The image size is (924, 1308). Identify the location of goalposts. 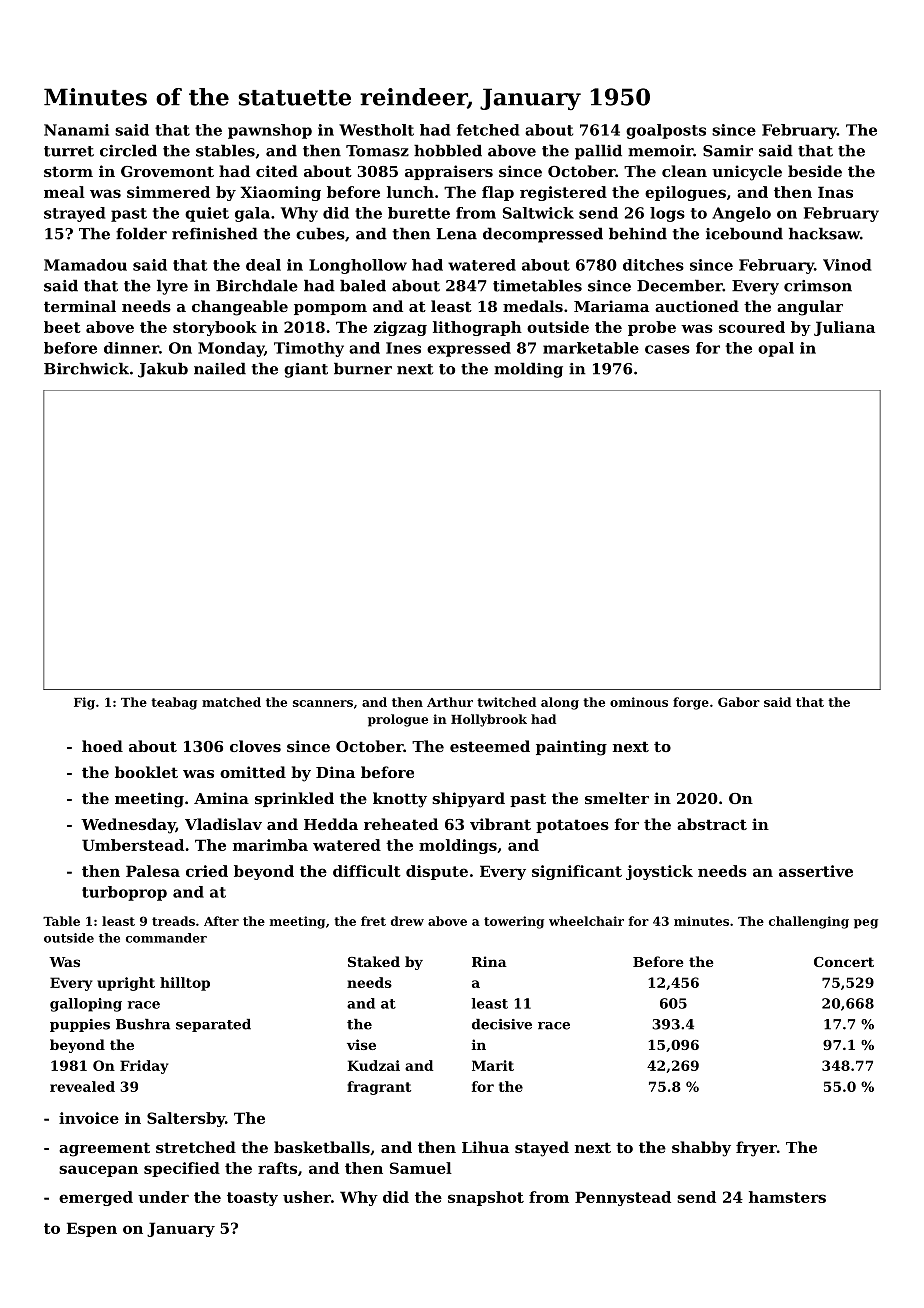
(666, 131).
